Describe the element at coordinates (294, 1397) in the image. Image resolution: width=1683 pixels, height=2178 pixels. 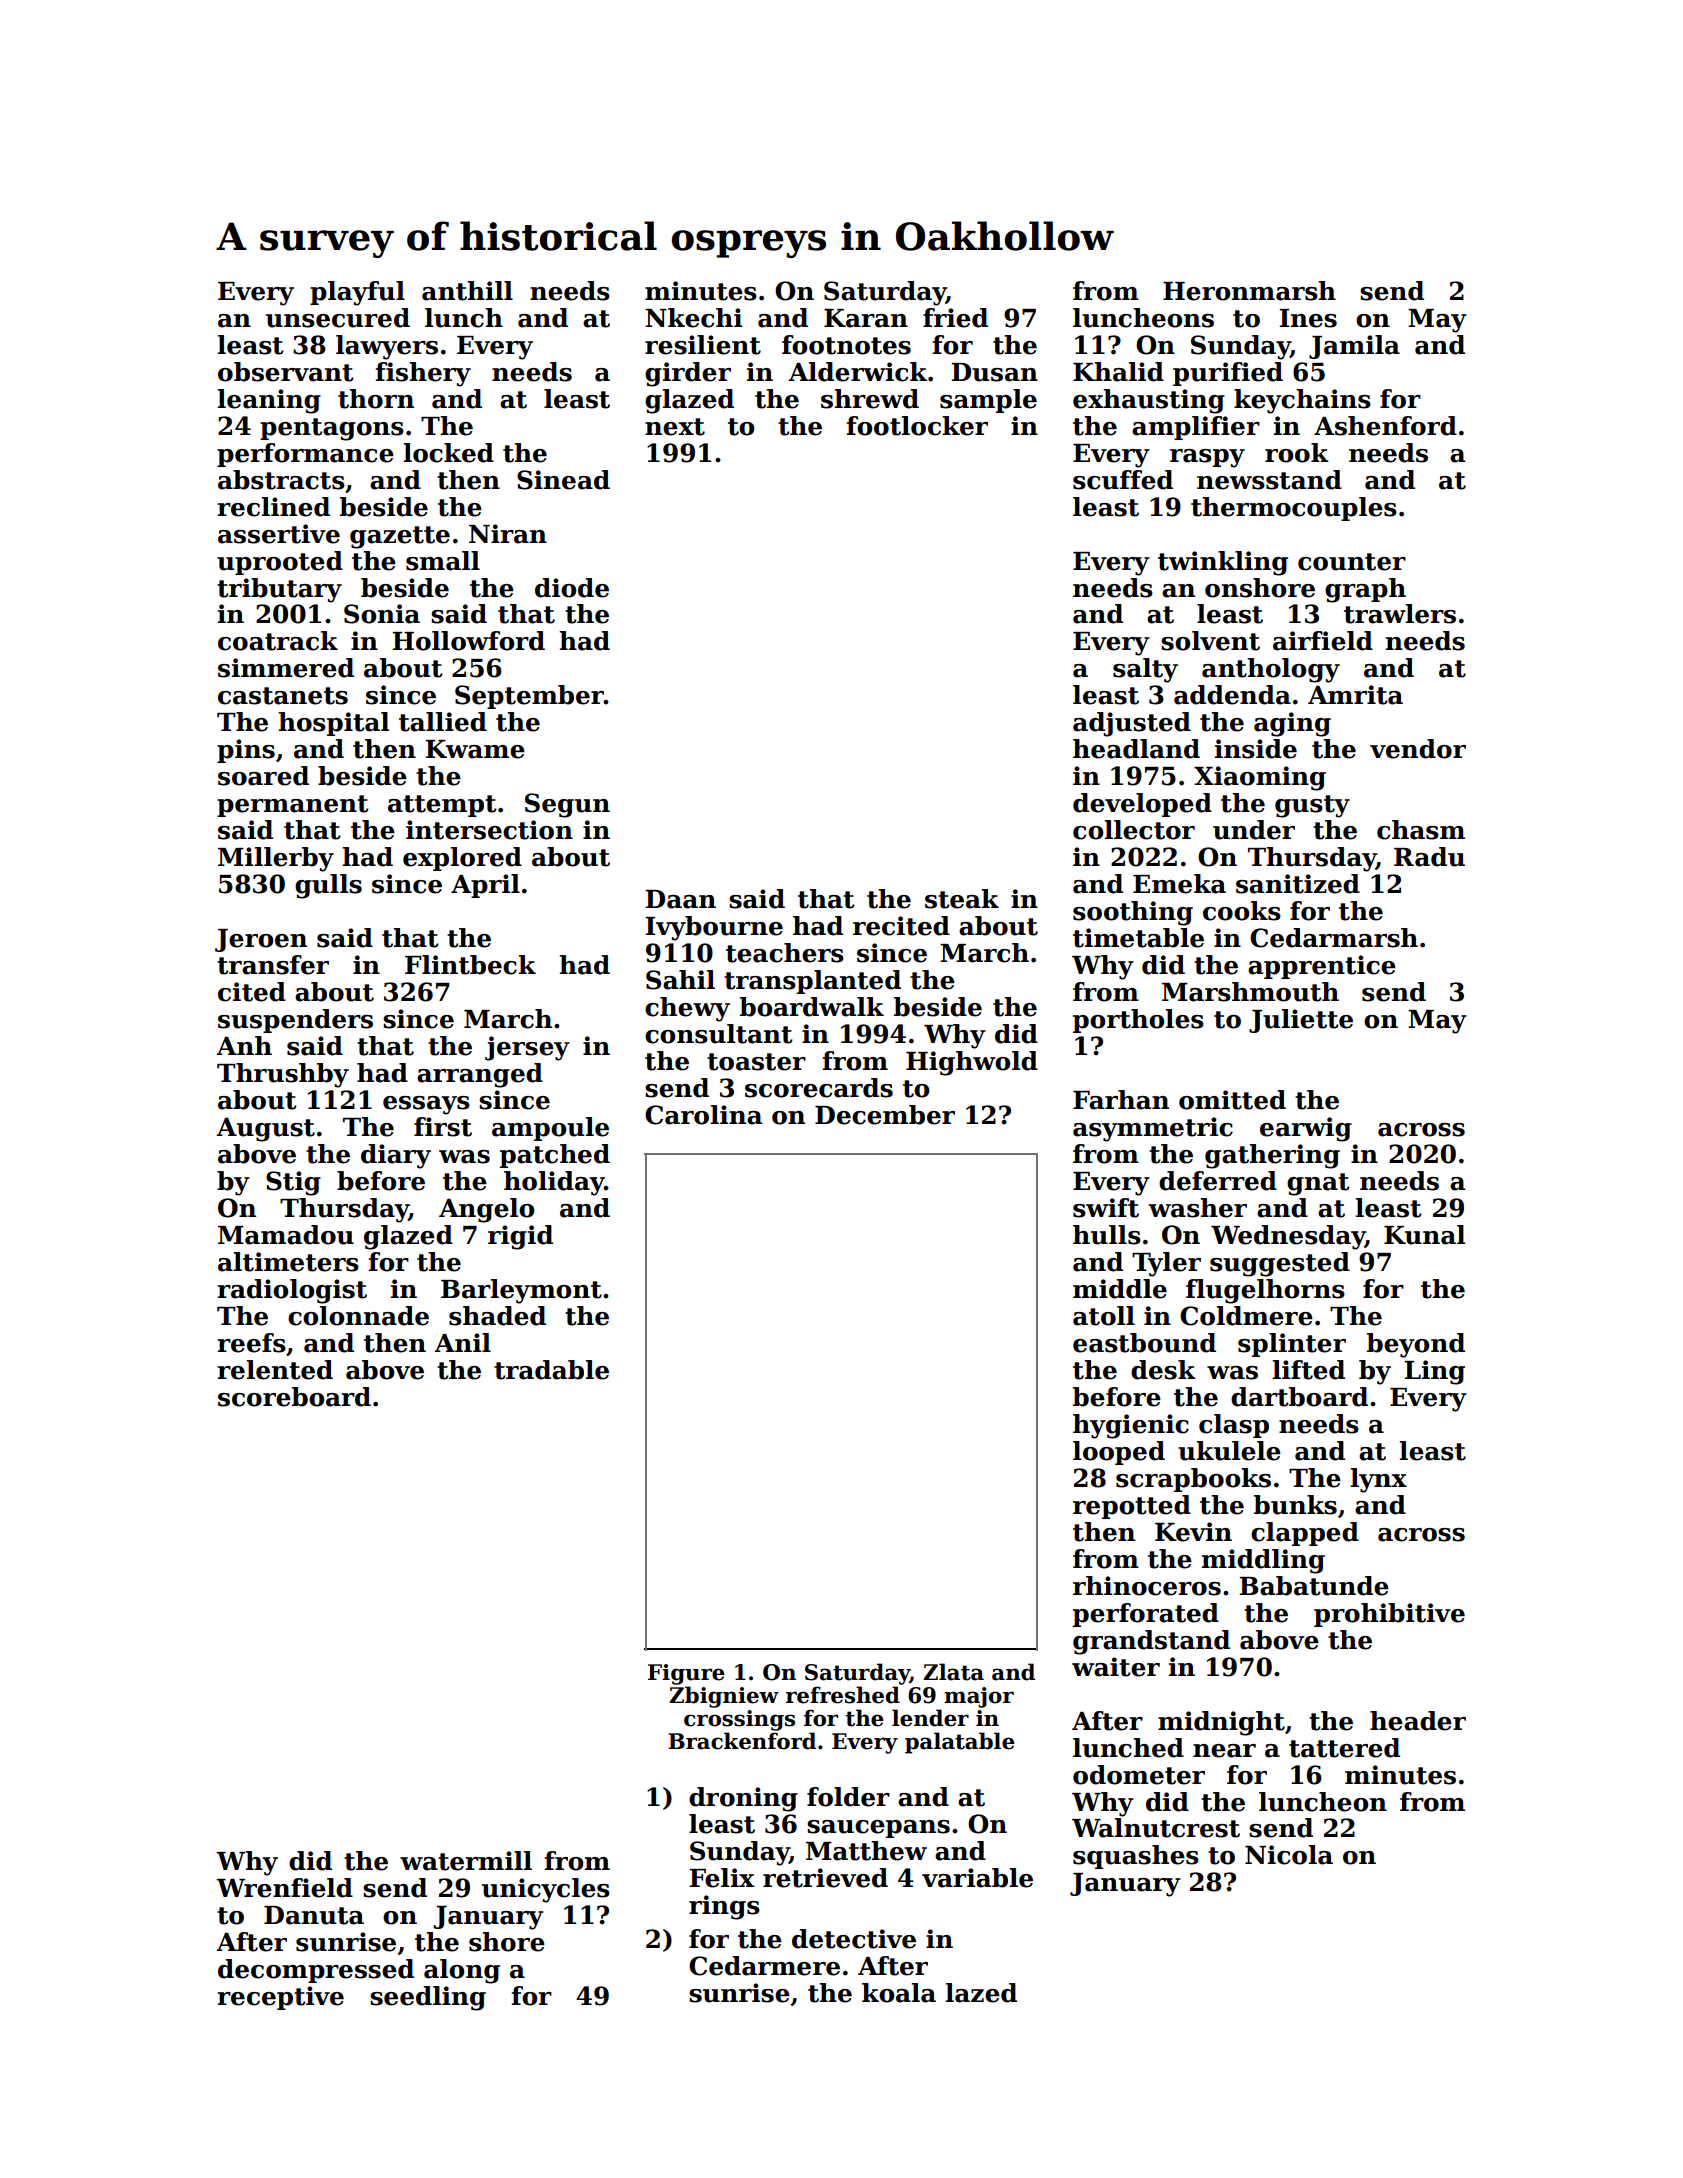
I see `scoreboard` at that location.
